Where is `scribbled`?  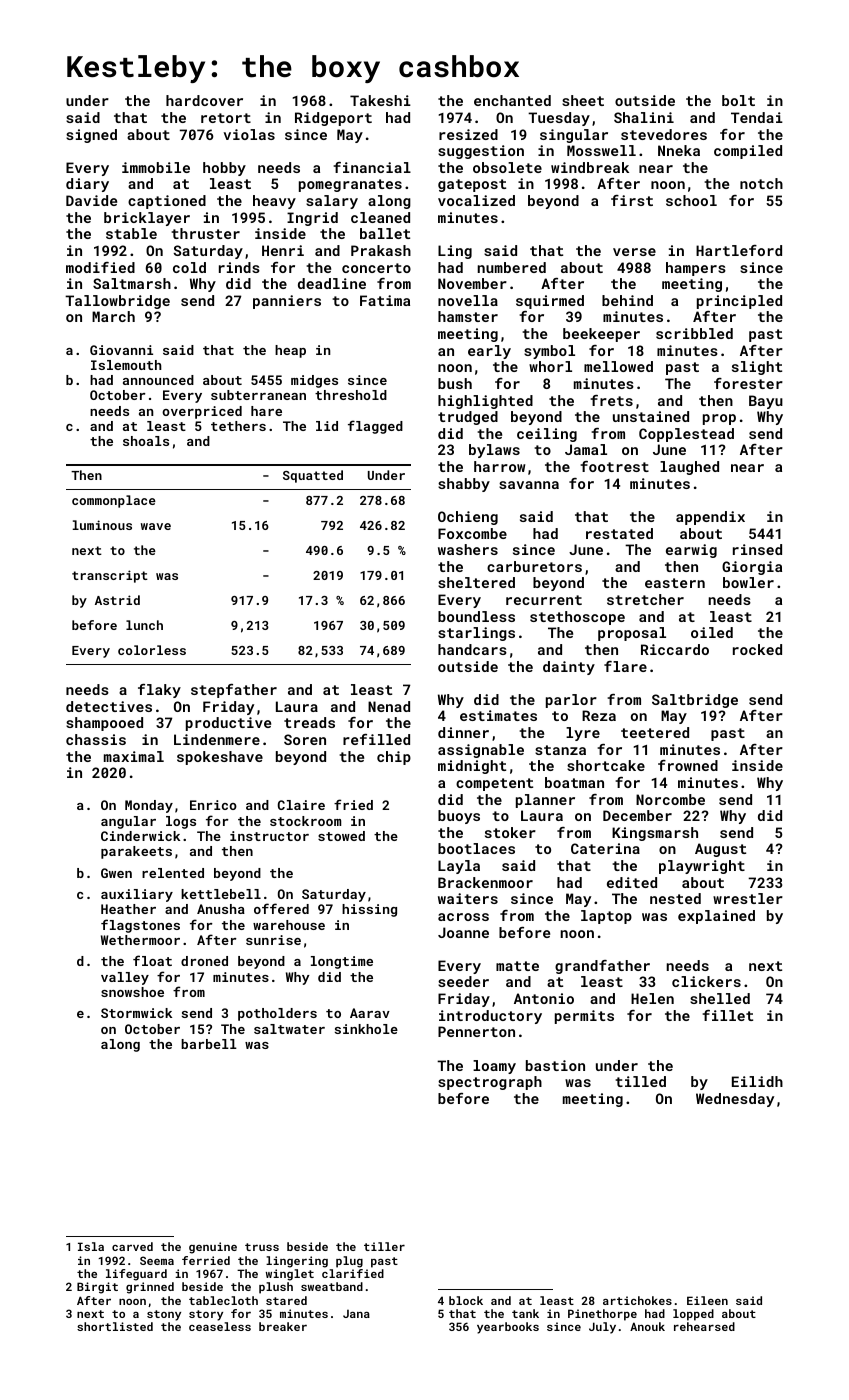 scribbled is located at coordinates (694, 333).
